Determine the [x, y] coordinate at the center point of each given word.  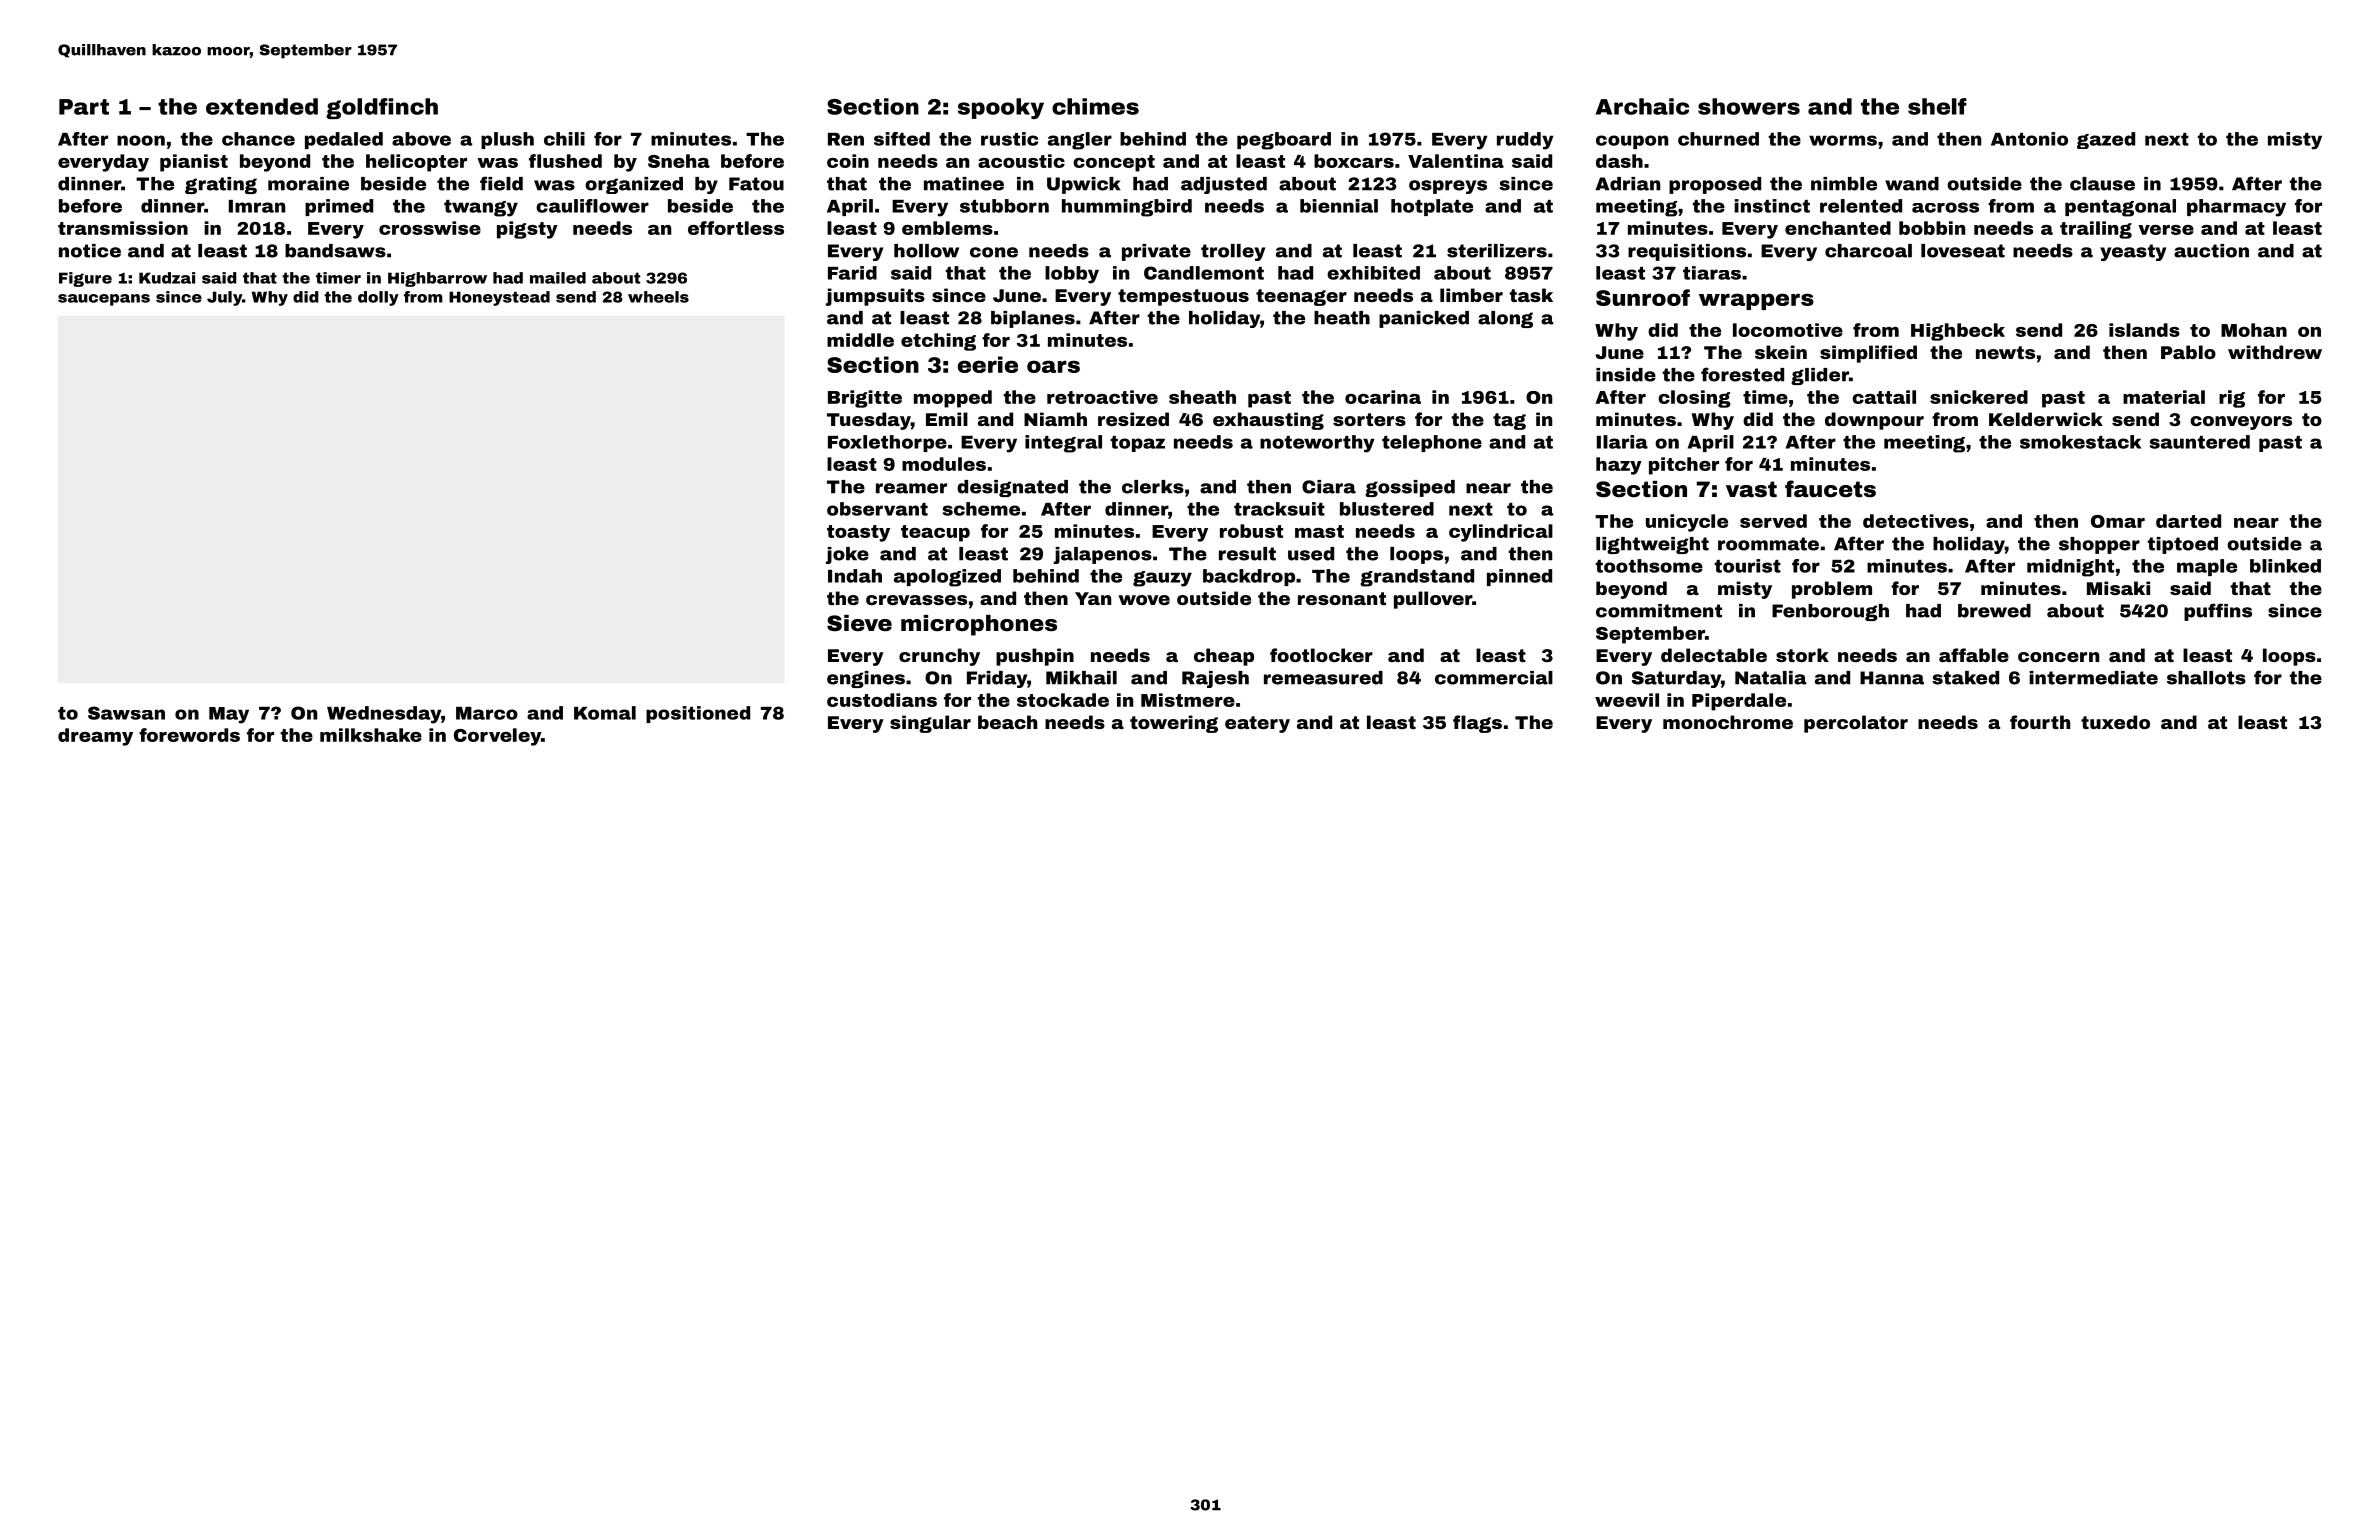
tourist [1747, 566]
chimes [1095, 106]
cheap [1224, 657]
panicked [1424, 319]
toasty [858, 533]
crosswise [430, 228]
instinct [1772, 206]
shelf [1937, 106]
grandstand [1417, 578]
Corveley [497, 737]
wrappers [1756, 301]
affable [1974, 655]
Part [84, 107]
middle [860, 340]
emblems [947, 228]
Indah [855, 576]
